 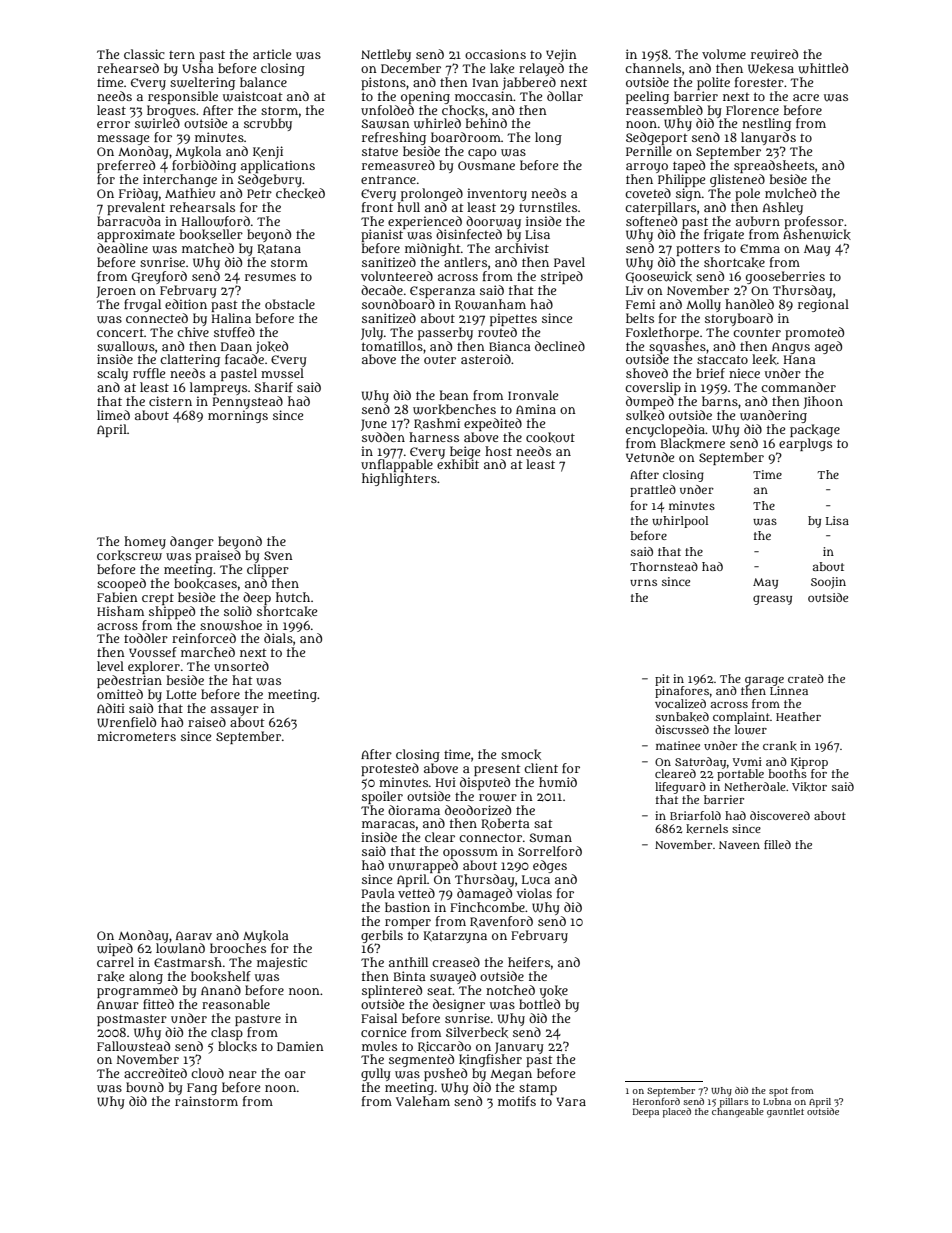 I want to click on Soojin, so click(x=828, y=583).
